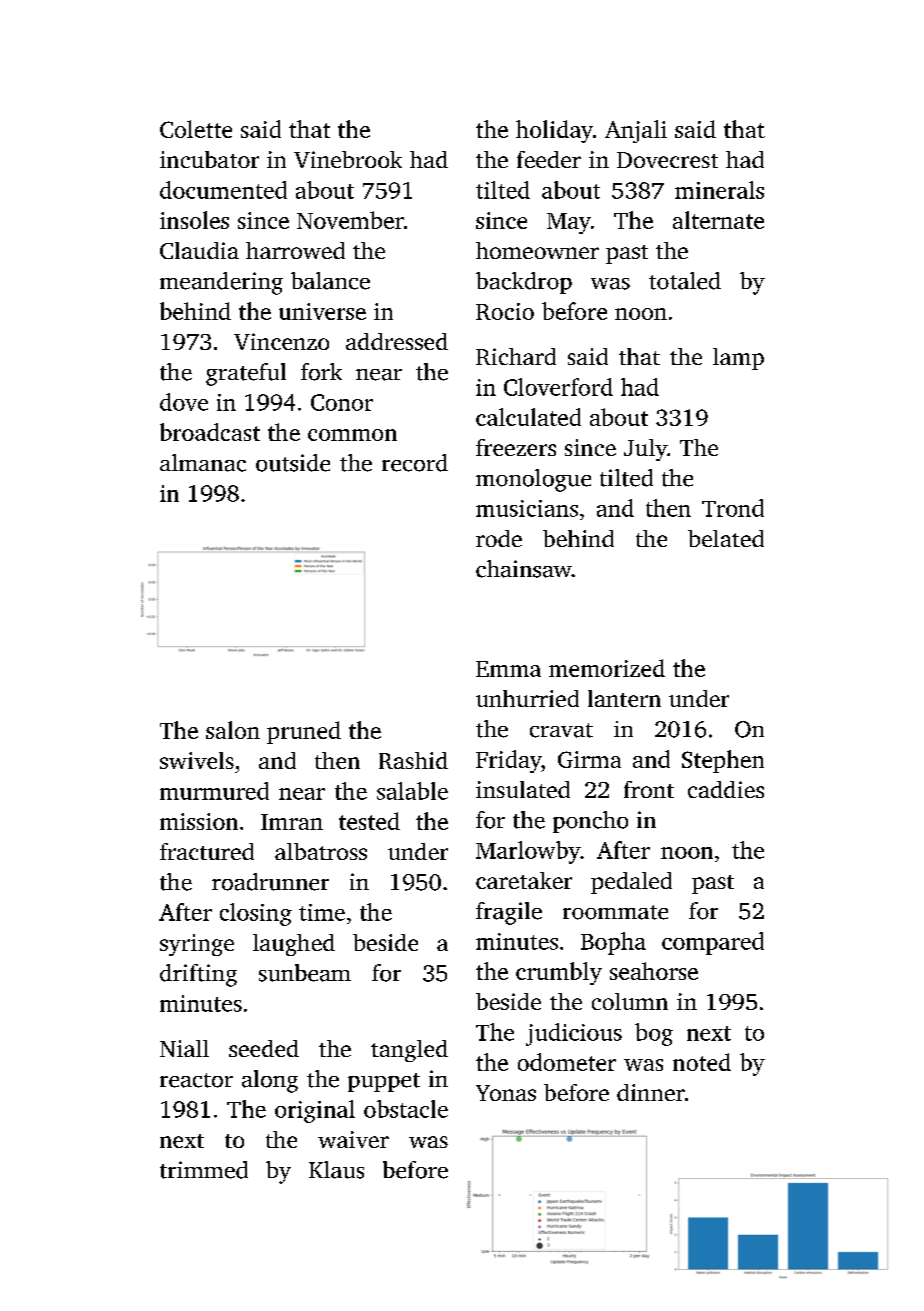 The width and height of the page is (924, 1311). What do you see at coordinates (209, 159) in the page?
I see `incubator` at bounding box center [209, 159].
